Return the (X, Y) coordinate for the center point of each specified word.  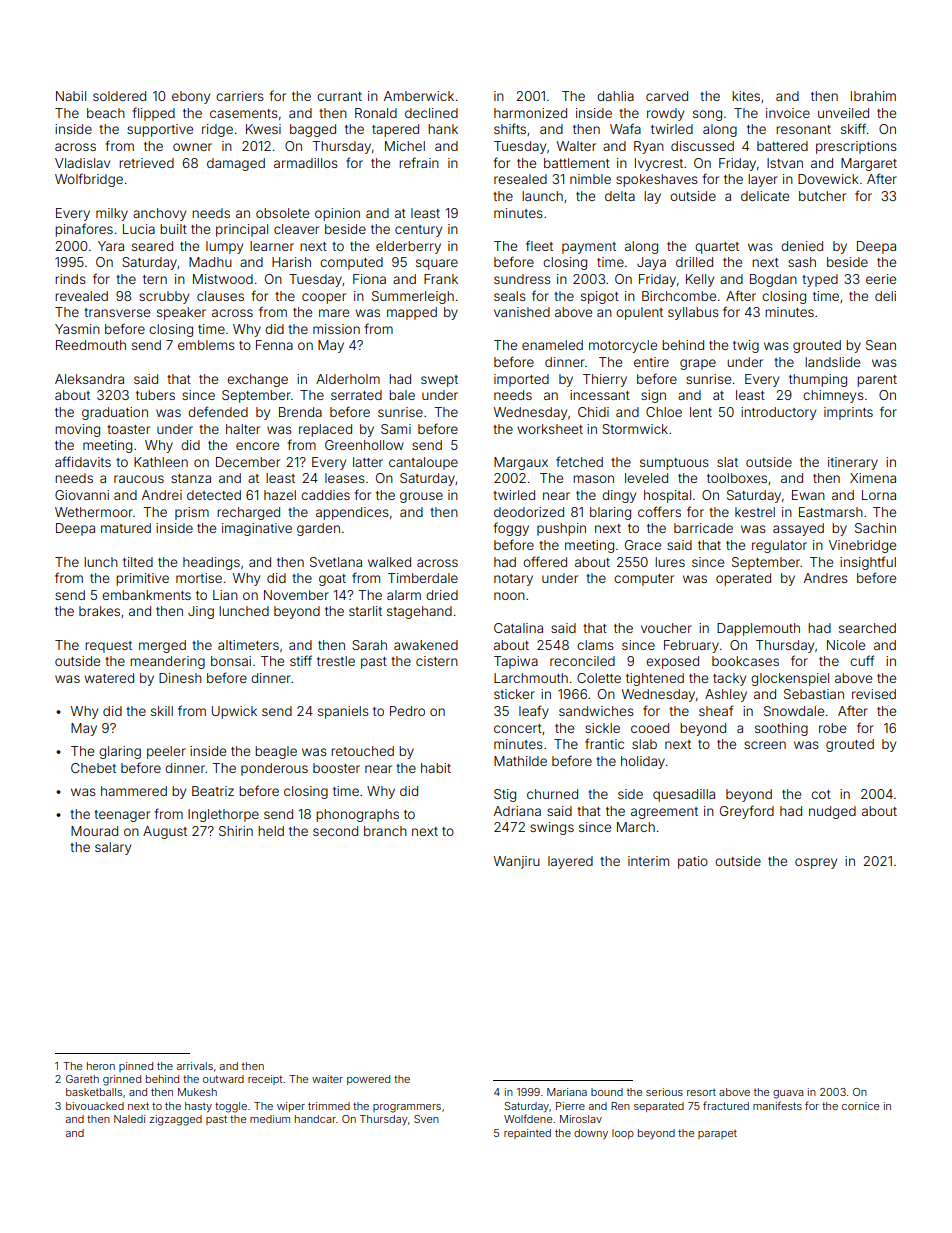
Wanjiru (517, 862)
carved (667, 96)
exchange (257, 380)
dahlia (615, 96)
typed (820, 280)
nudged (832, 812)
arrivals (195, 1066)
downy (591, 1134)
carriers (240, 96)
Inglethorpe (223, 815)
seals (510, 296)
